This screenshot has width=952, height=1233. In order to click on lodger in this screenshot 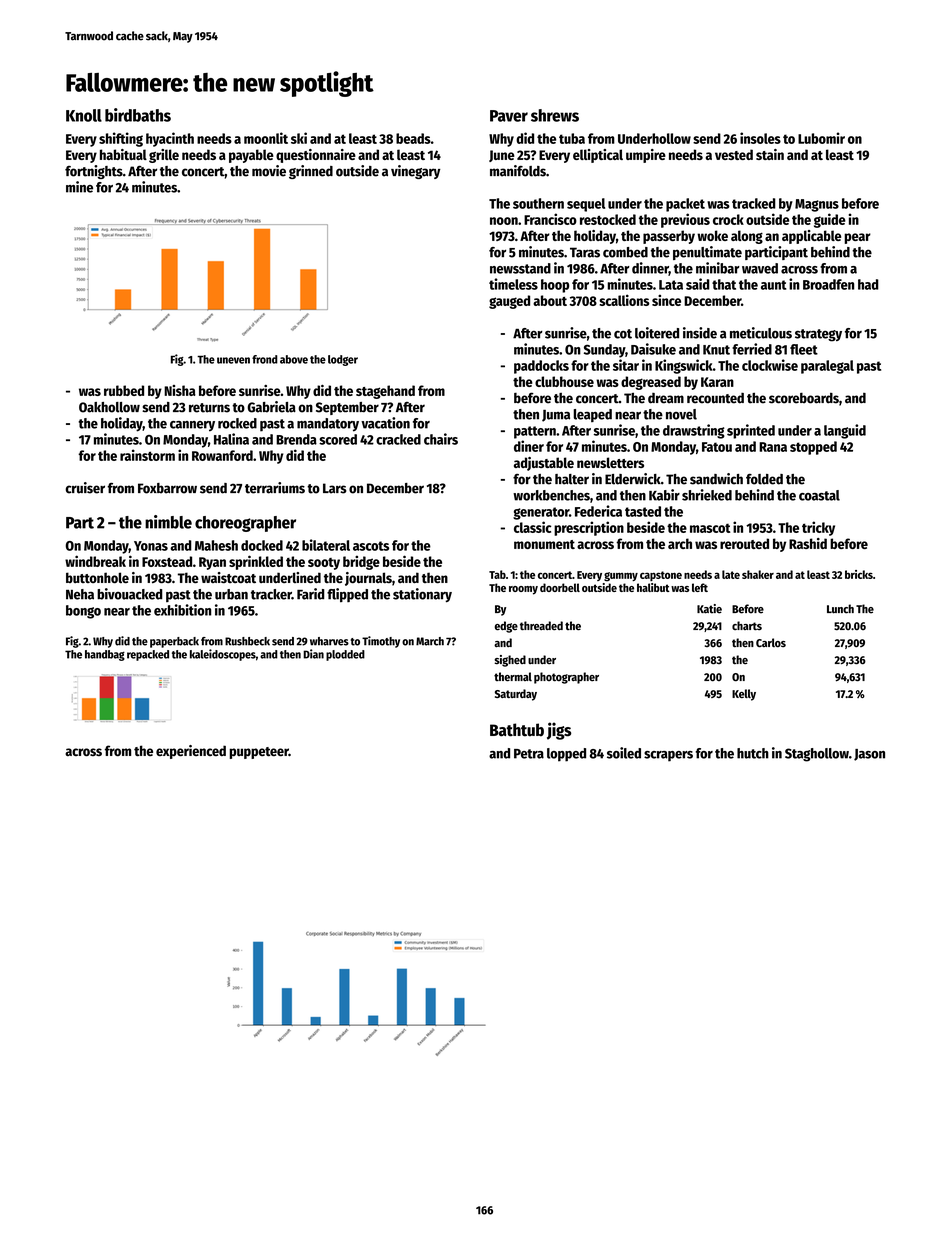, I will do `click(343, 360)`.
